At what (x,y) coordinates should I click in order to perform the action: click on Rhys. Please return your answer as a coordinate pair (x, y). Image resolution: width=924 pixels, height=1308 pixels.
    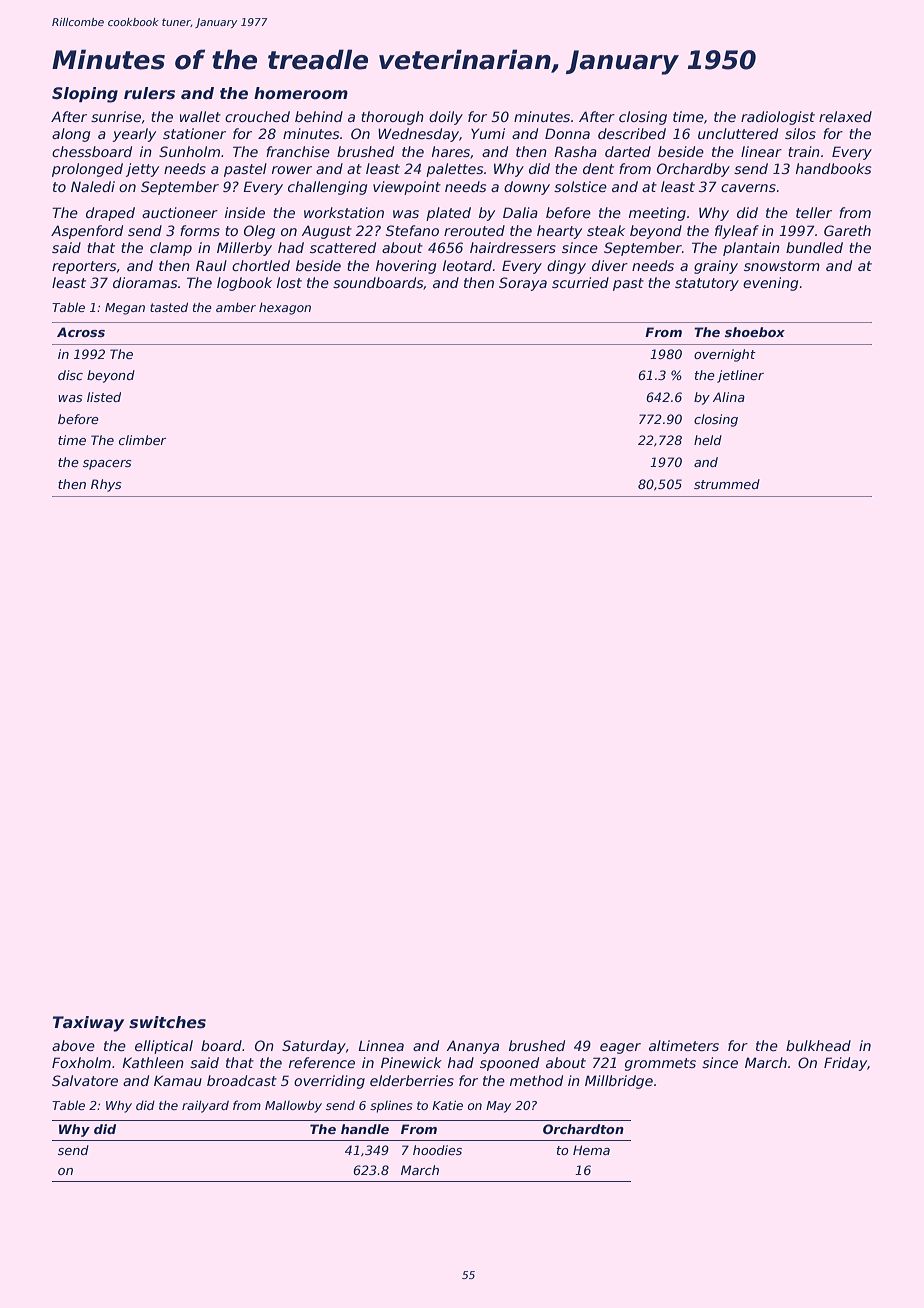
    Looking at the image, I should click on (106, 485).
